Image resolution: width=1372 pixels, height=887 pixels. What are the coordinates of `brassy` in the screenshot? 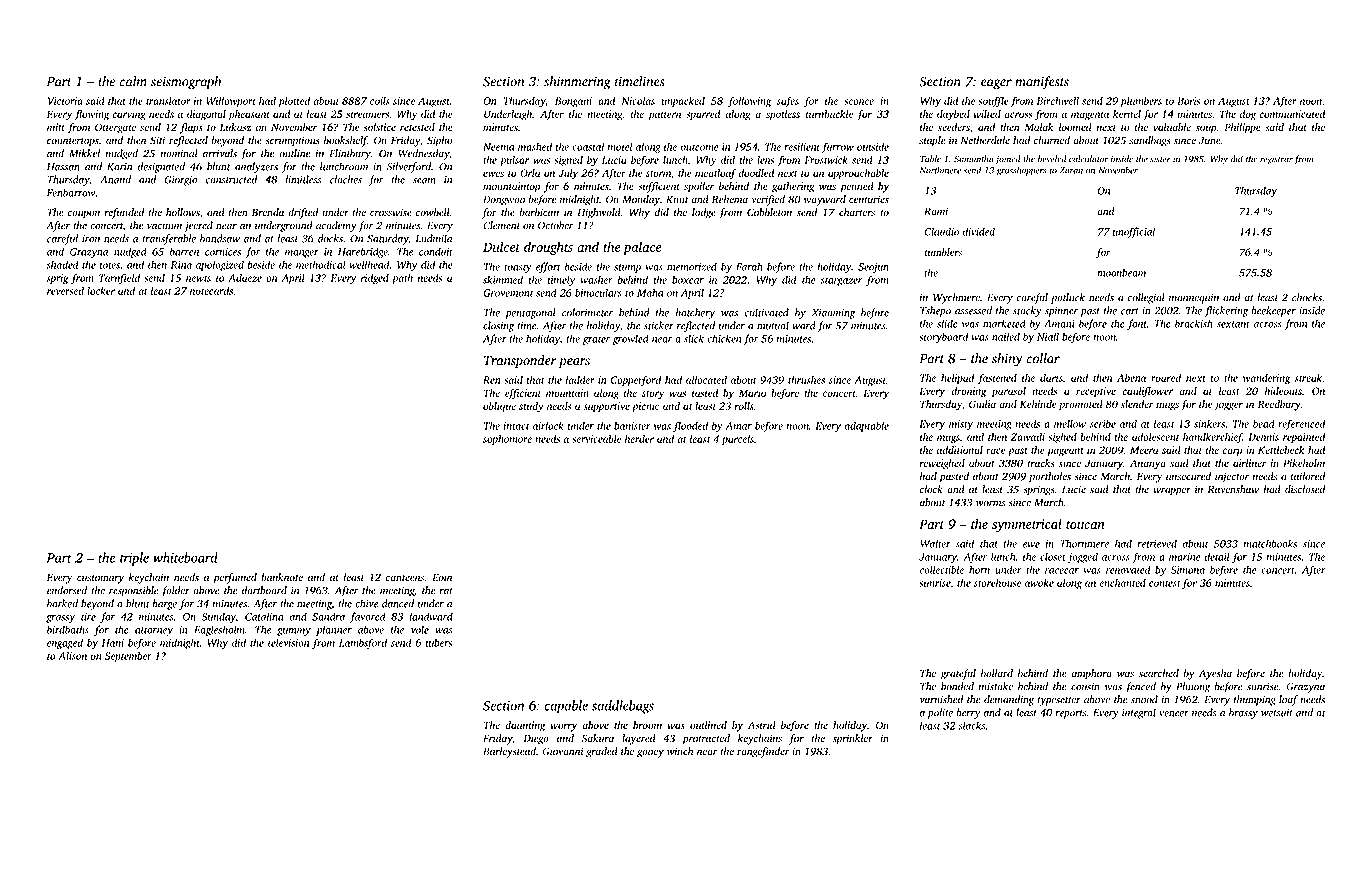 It's located at (1243, 713).
